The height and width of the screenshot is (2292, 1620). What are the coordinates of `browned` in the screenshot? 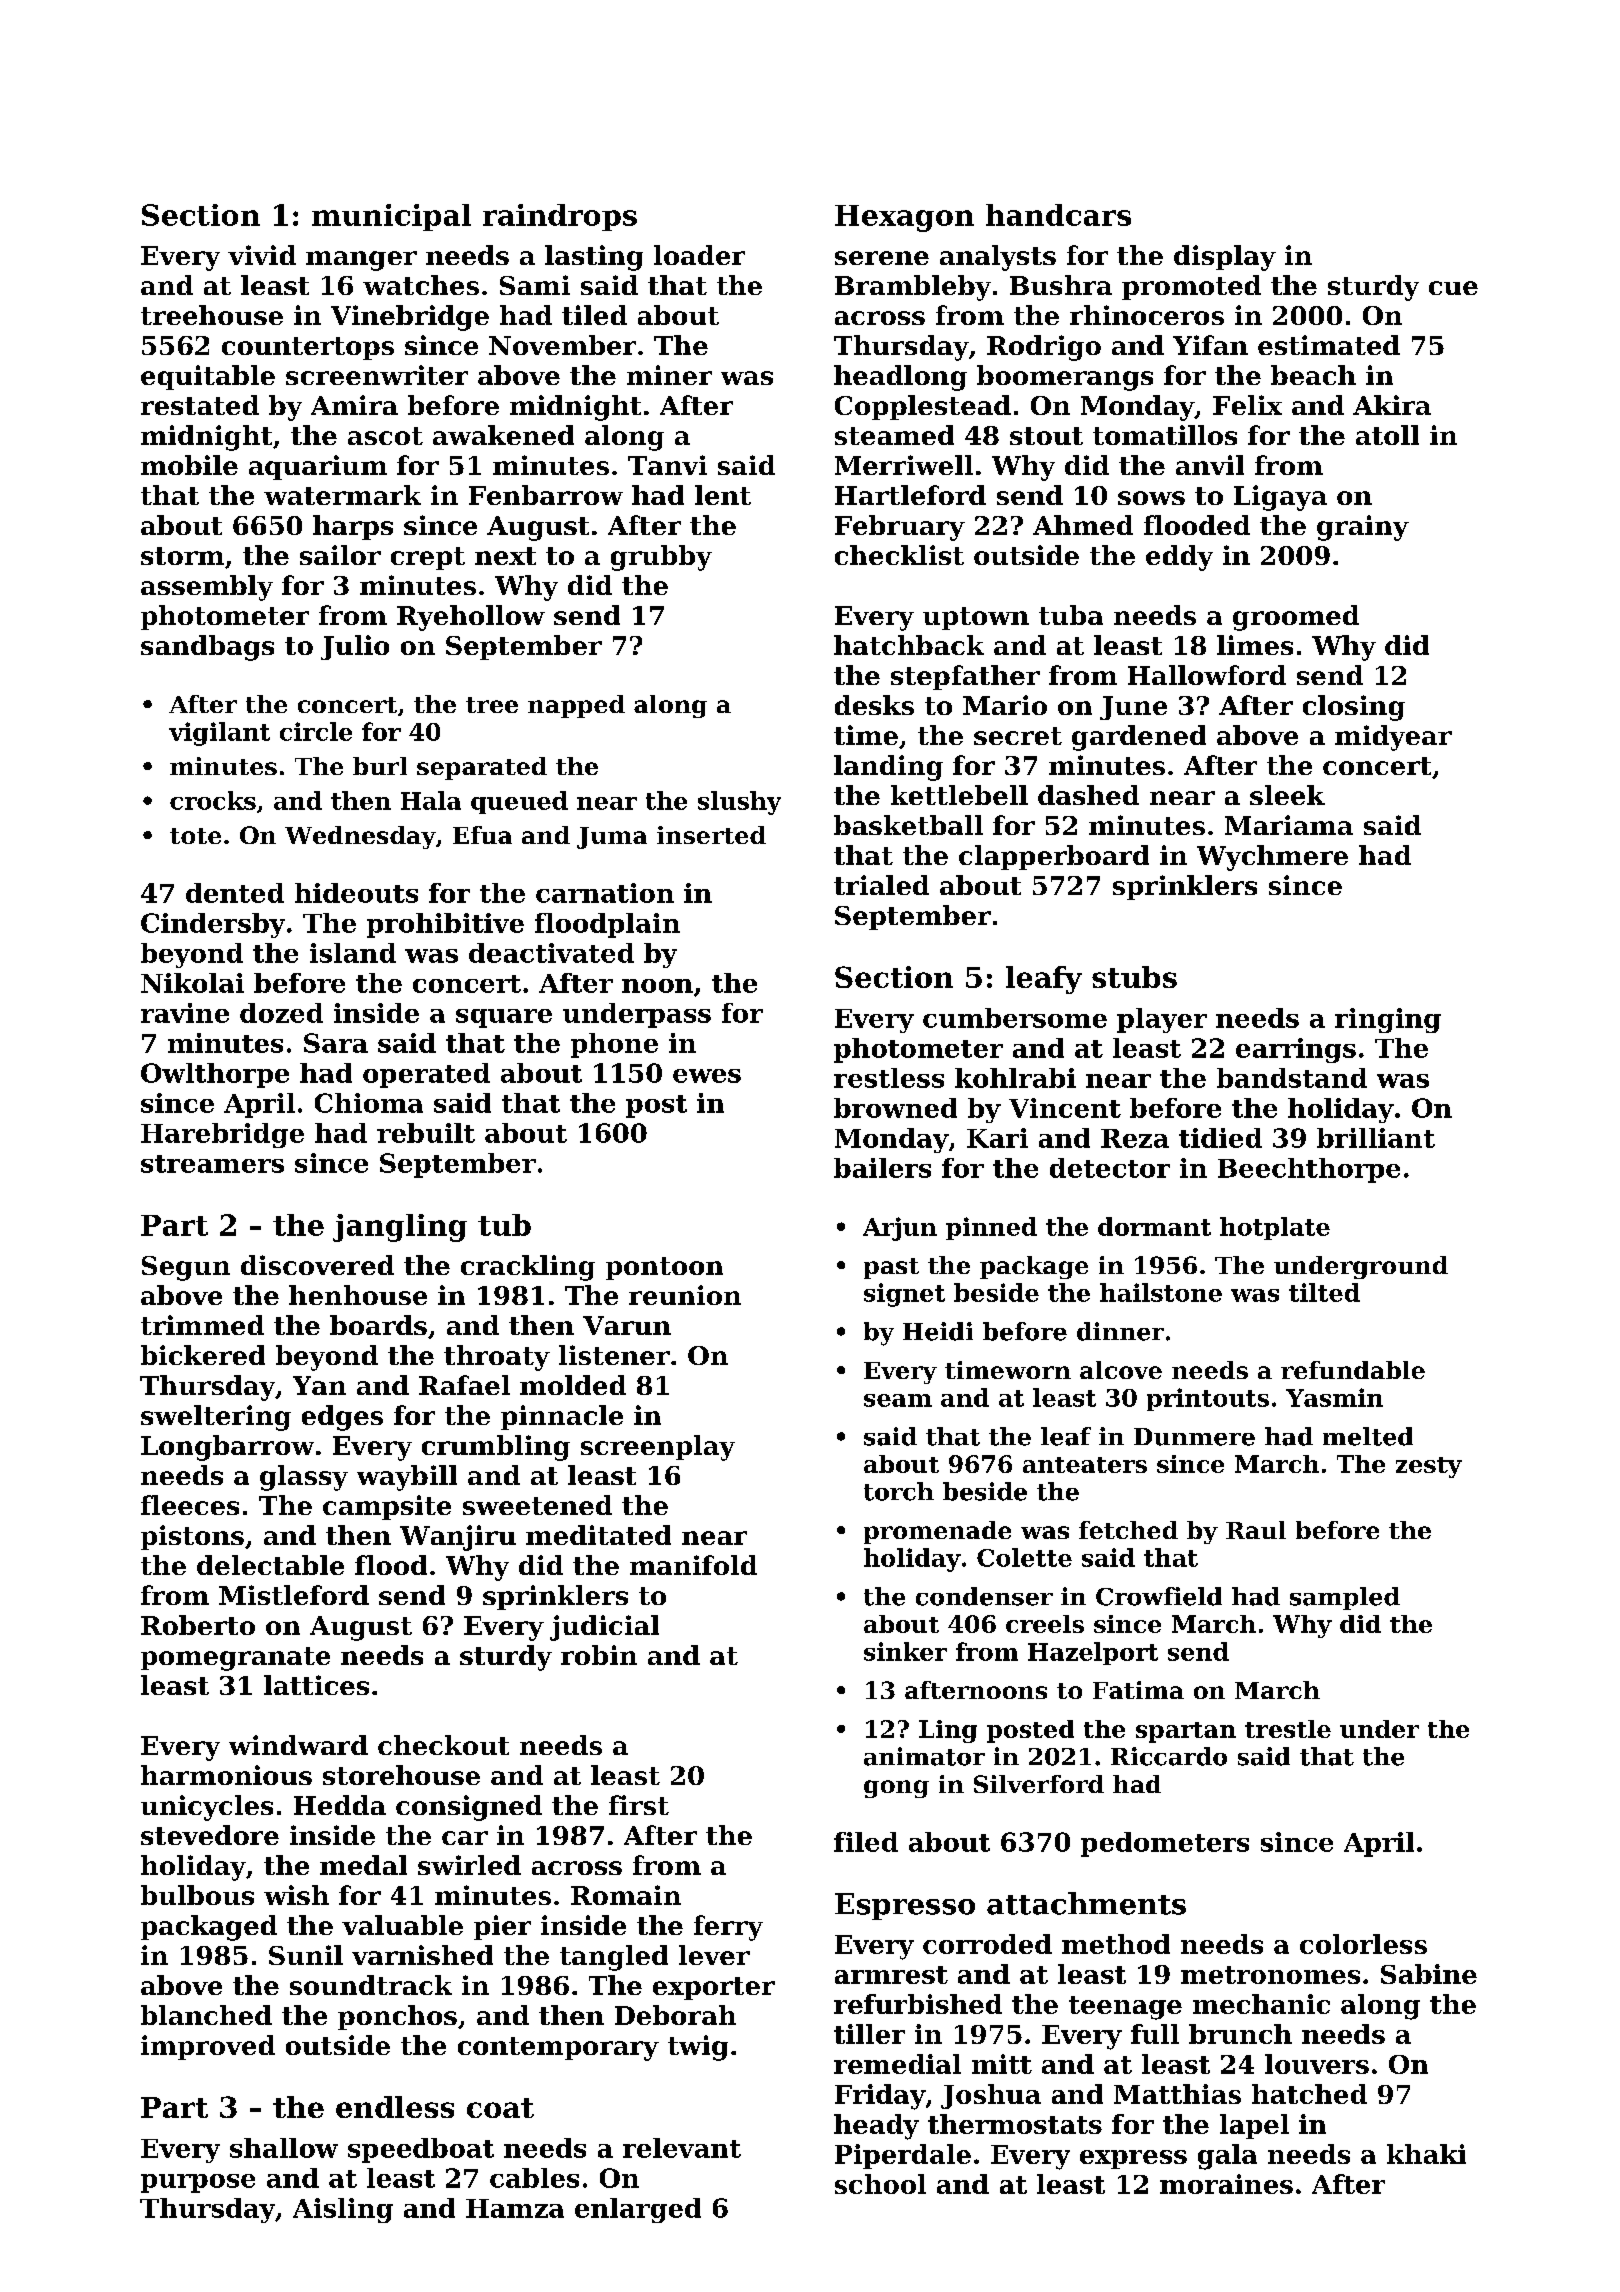 It's located at (895, 1108).
